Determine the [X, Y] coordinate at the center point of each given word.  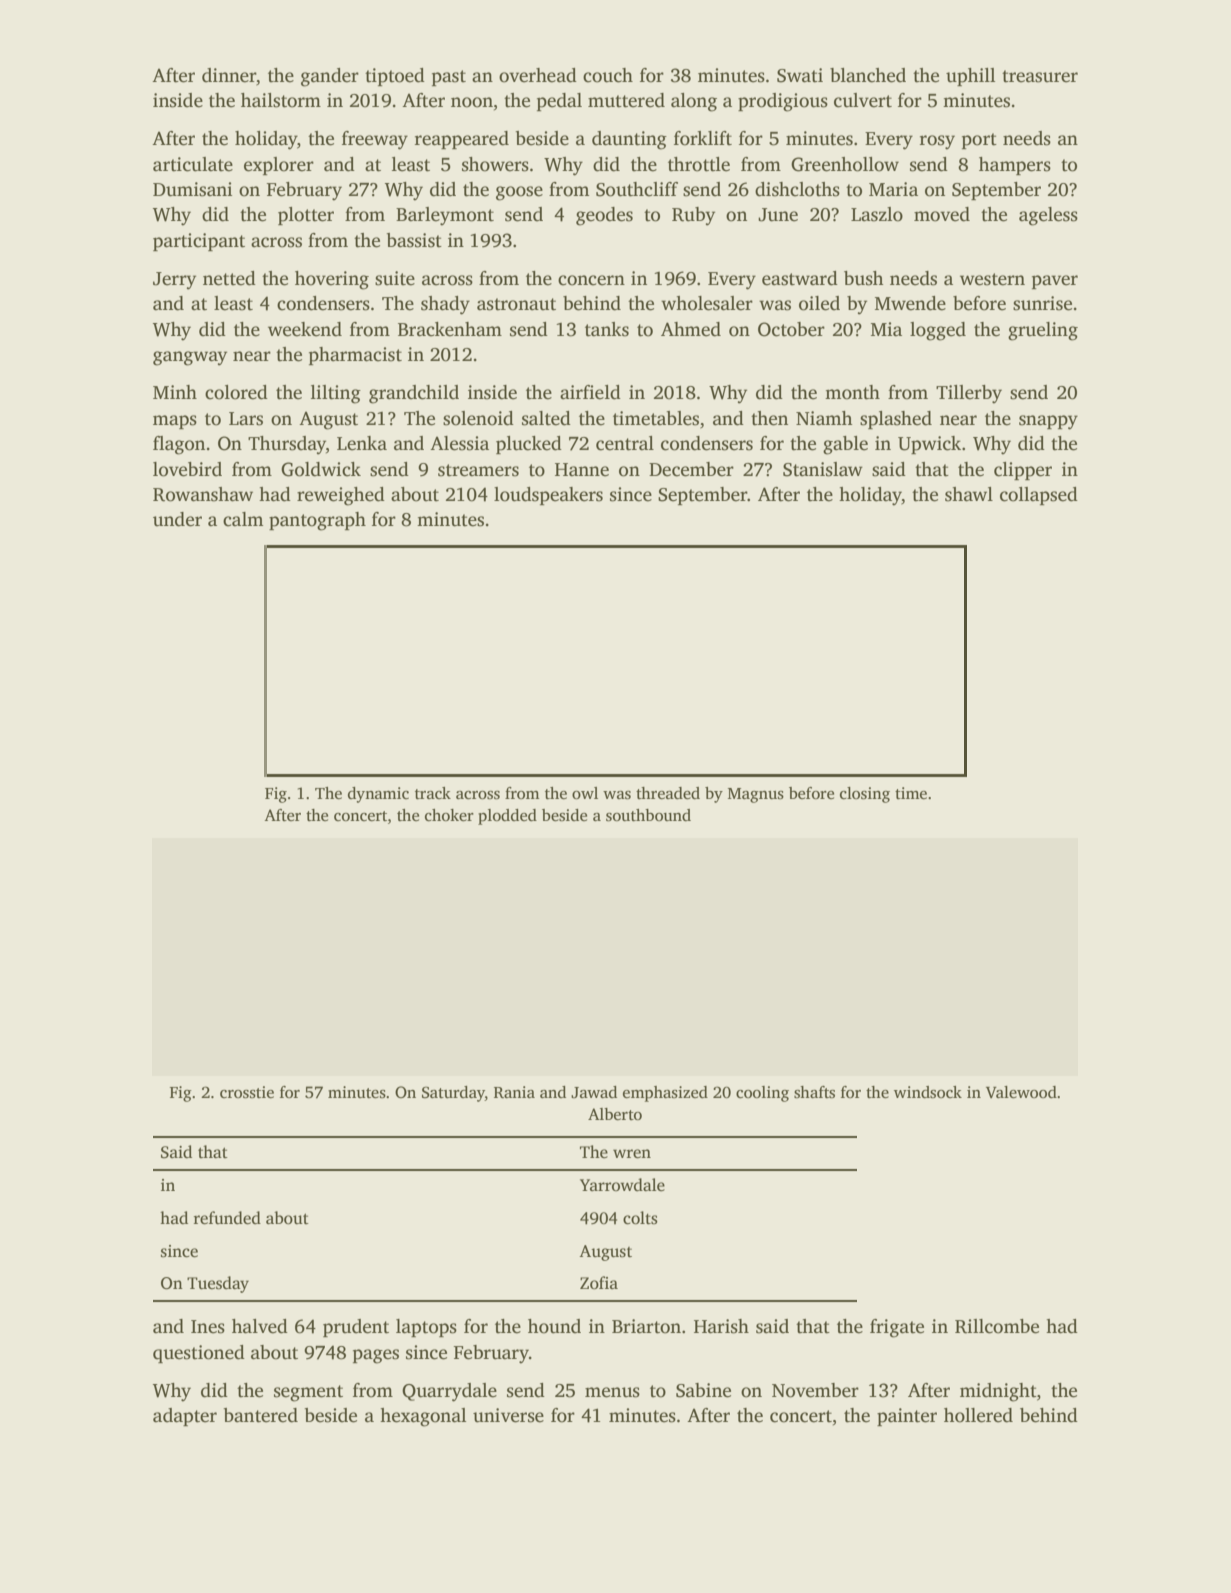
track [433, 793]
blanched [868, 75]
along [694, 102]
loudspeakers [548, 496]
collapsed [1039, 496]
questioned [199, 1354]
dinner [229, 75]
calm [243, 519]
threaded [668, 793]
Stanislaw [823, 469]
